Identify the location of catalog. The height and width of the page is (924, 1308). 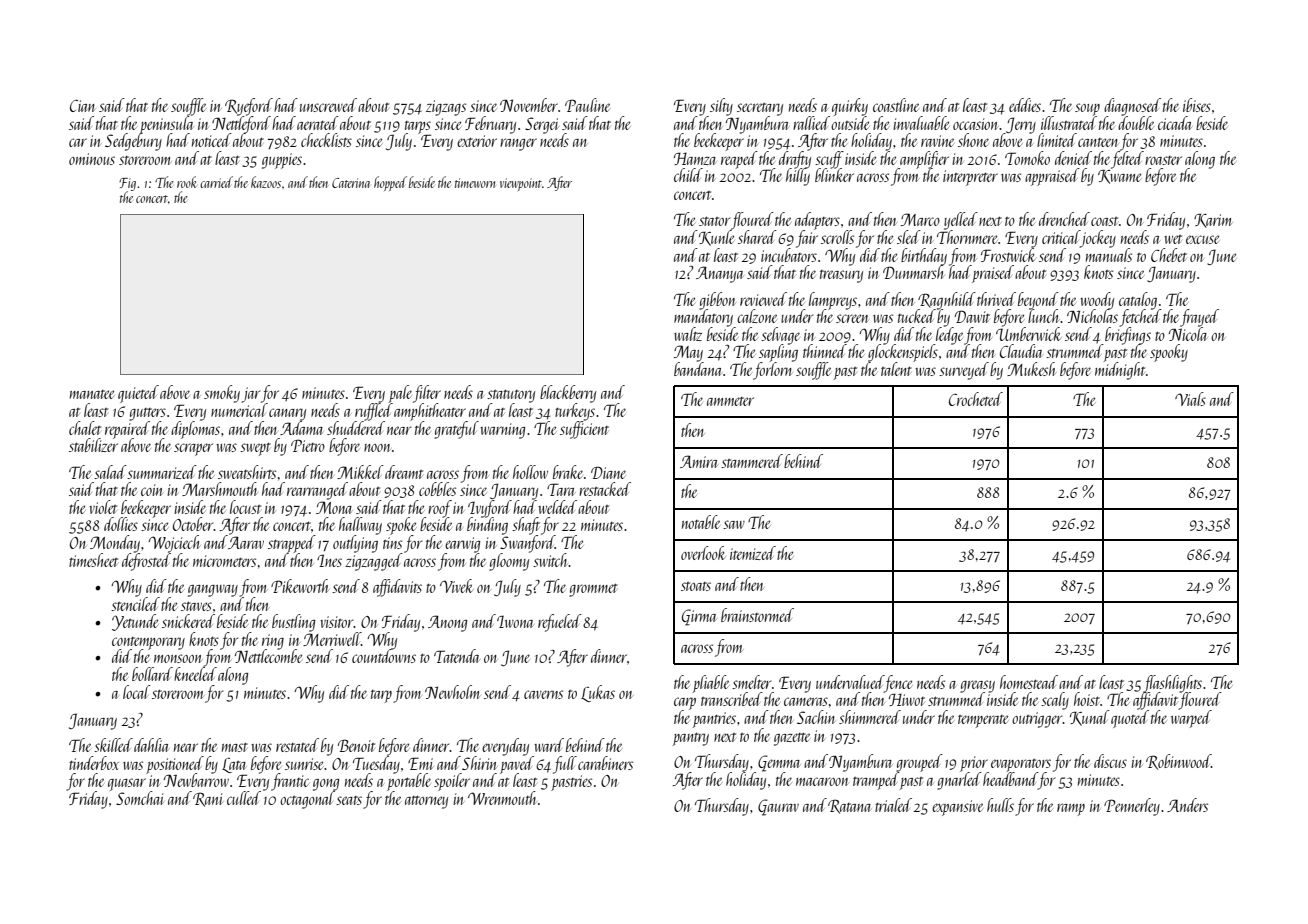
(1138, 300).
